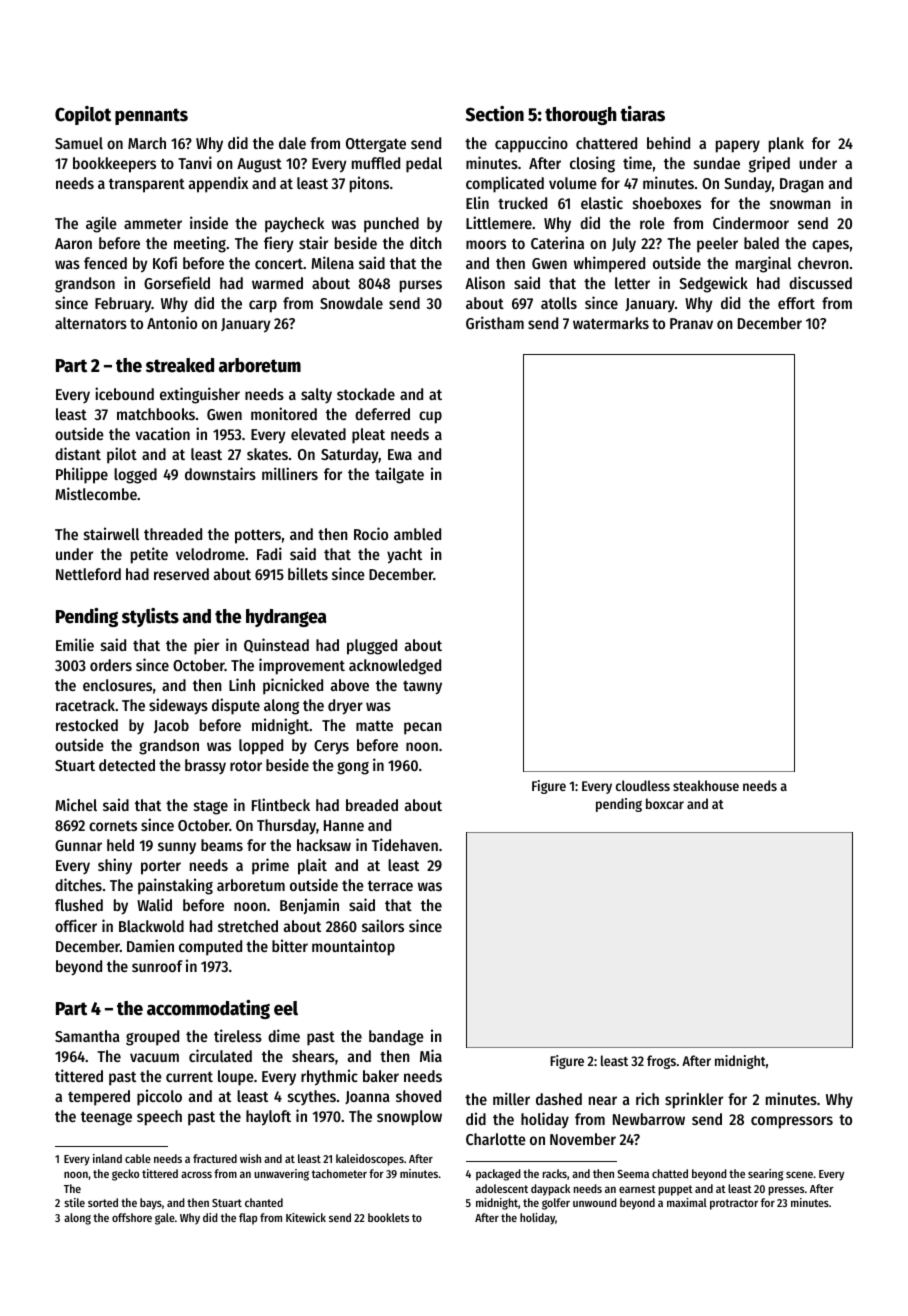 The image size is (908, 1316). Describe the element at coordinates (388, 1217) in the screenshot. I see `booklets` at that location.
